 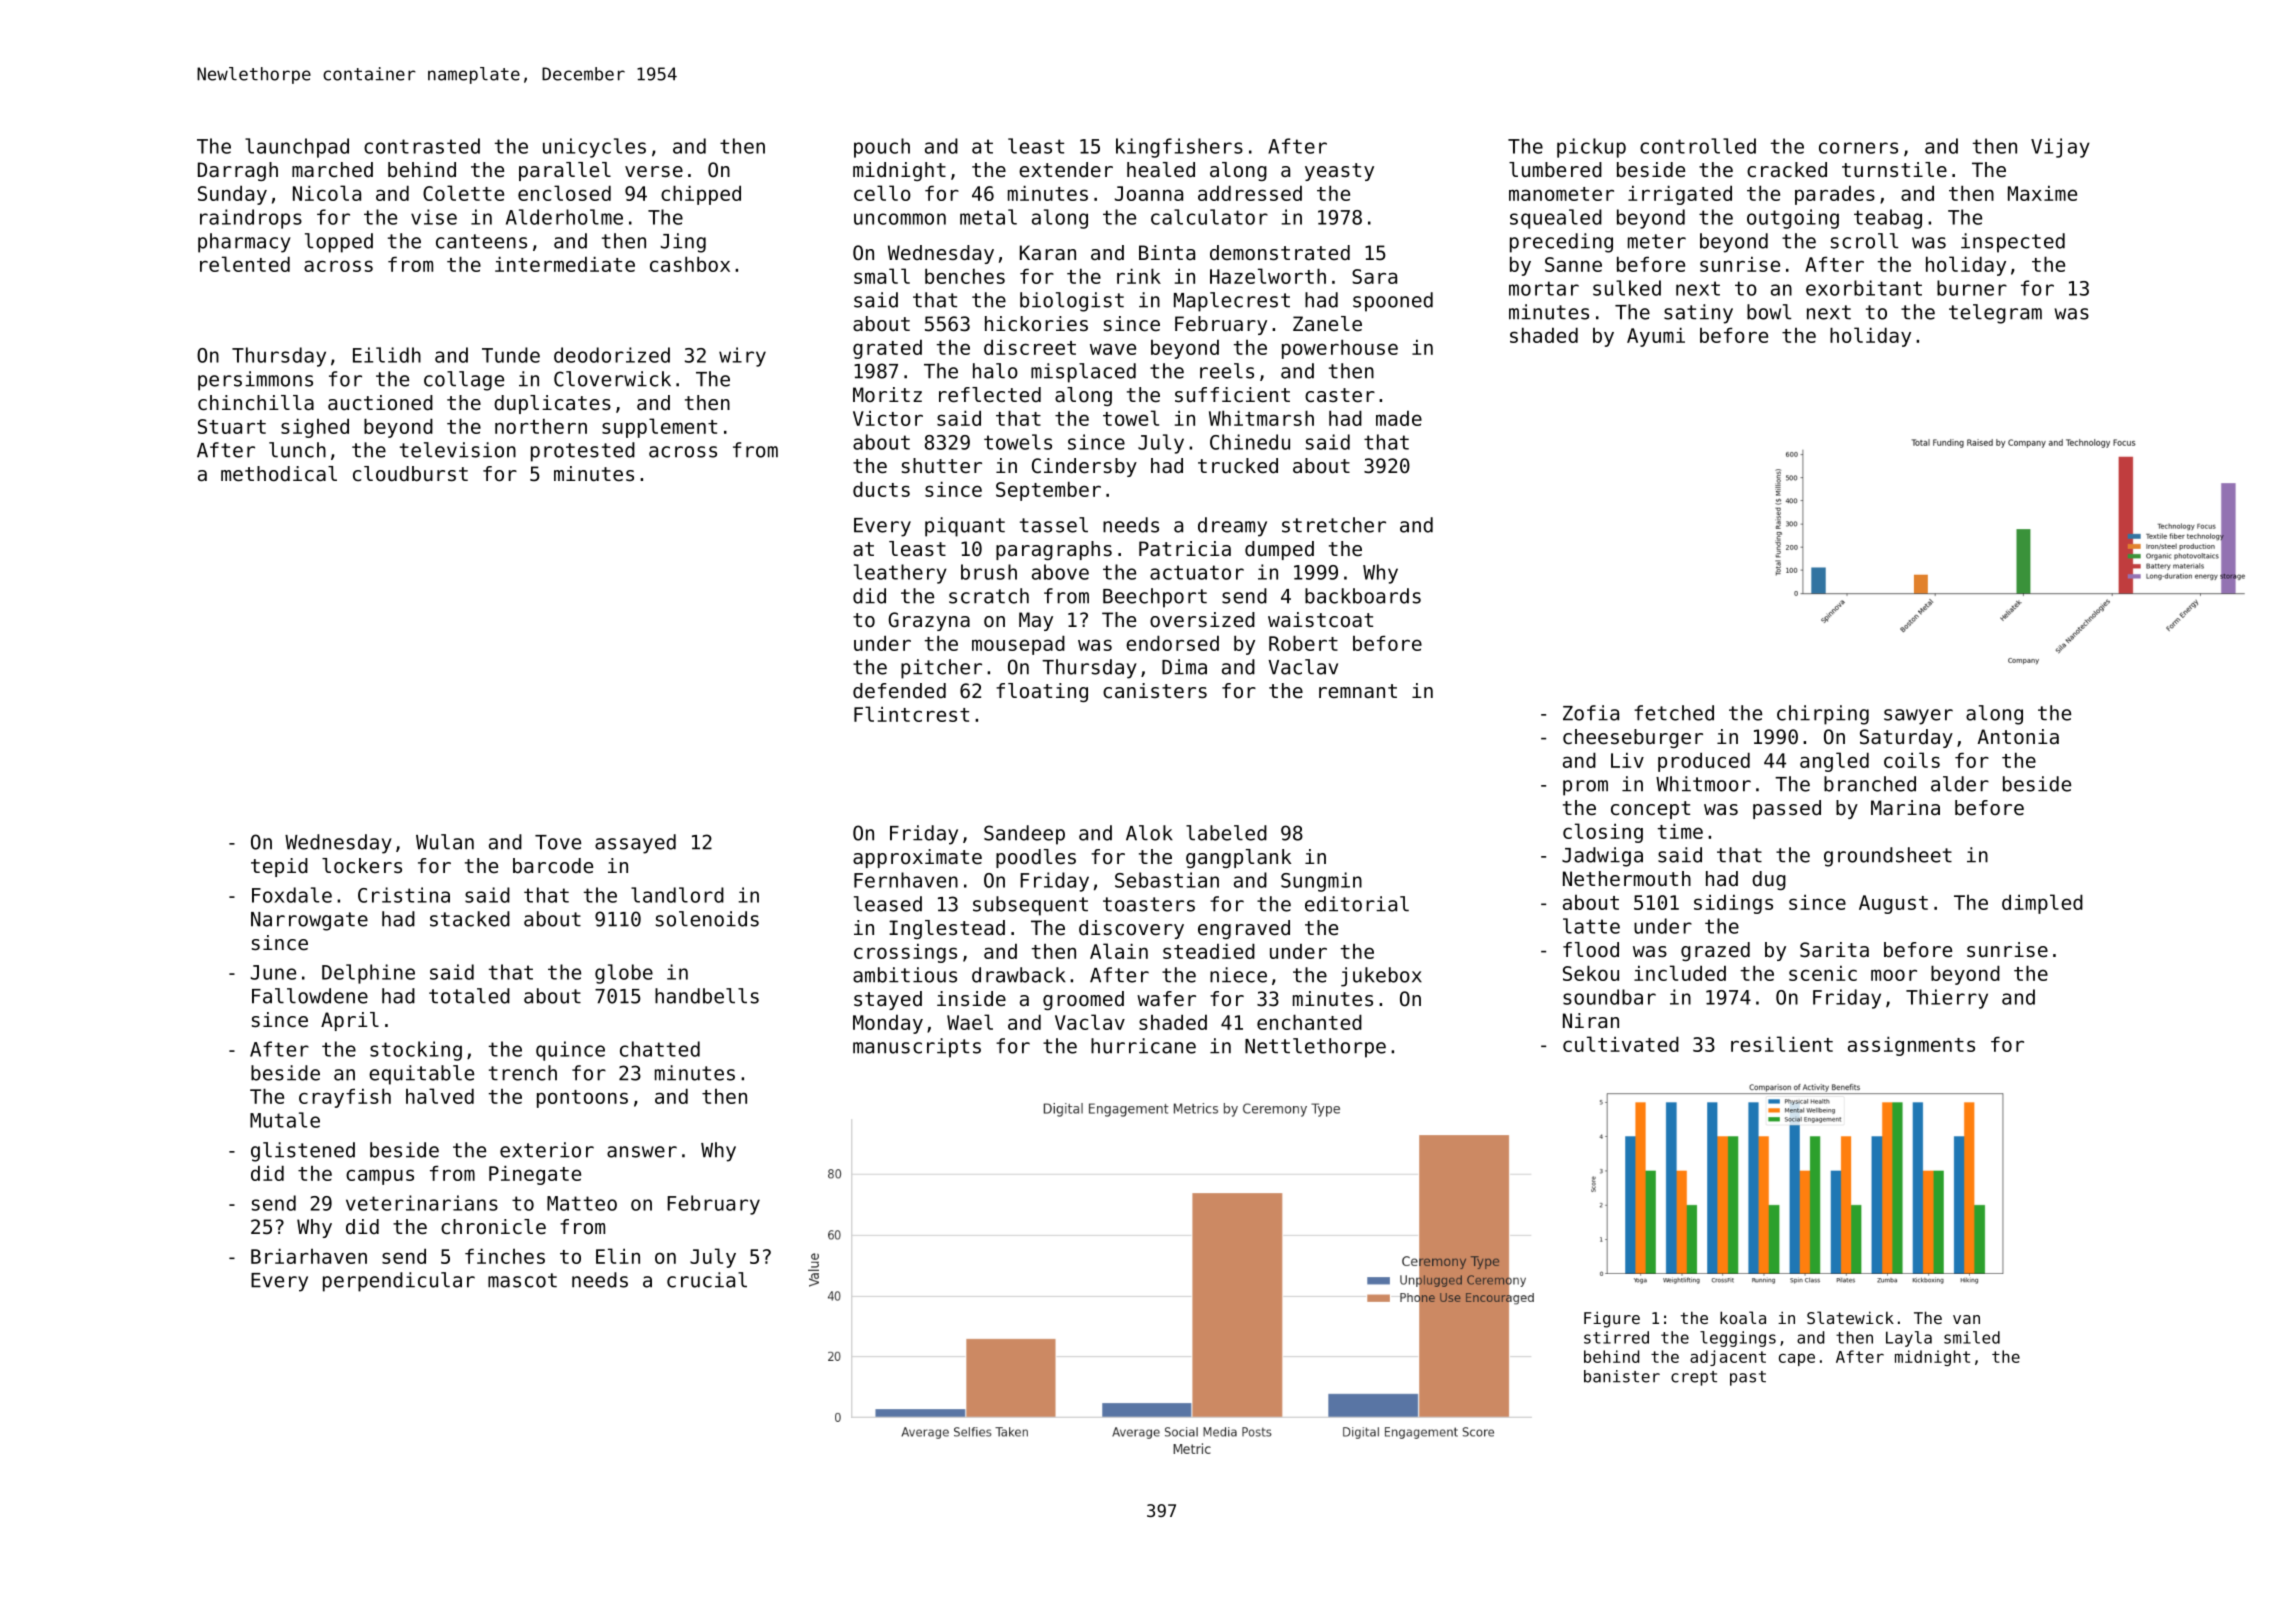 What do you see at coordinates (1363, 596) in the screenshot?
I see `backboards` at bounding box center [1363, 596].
